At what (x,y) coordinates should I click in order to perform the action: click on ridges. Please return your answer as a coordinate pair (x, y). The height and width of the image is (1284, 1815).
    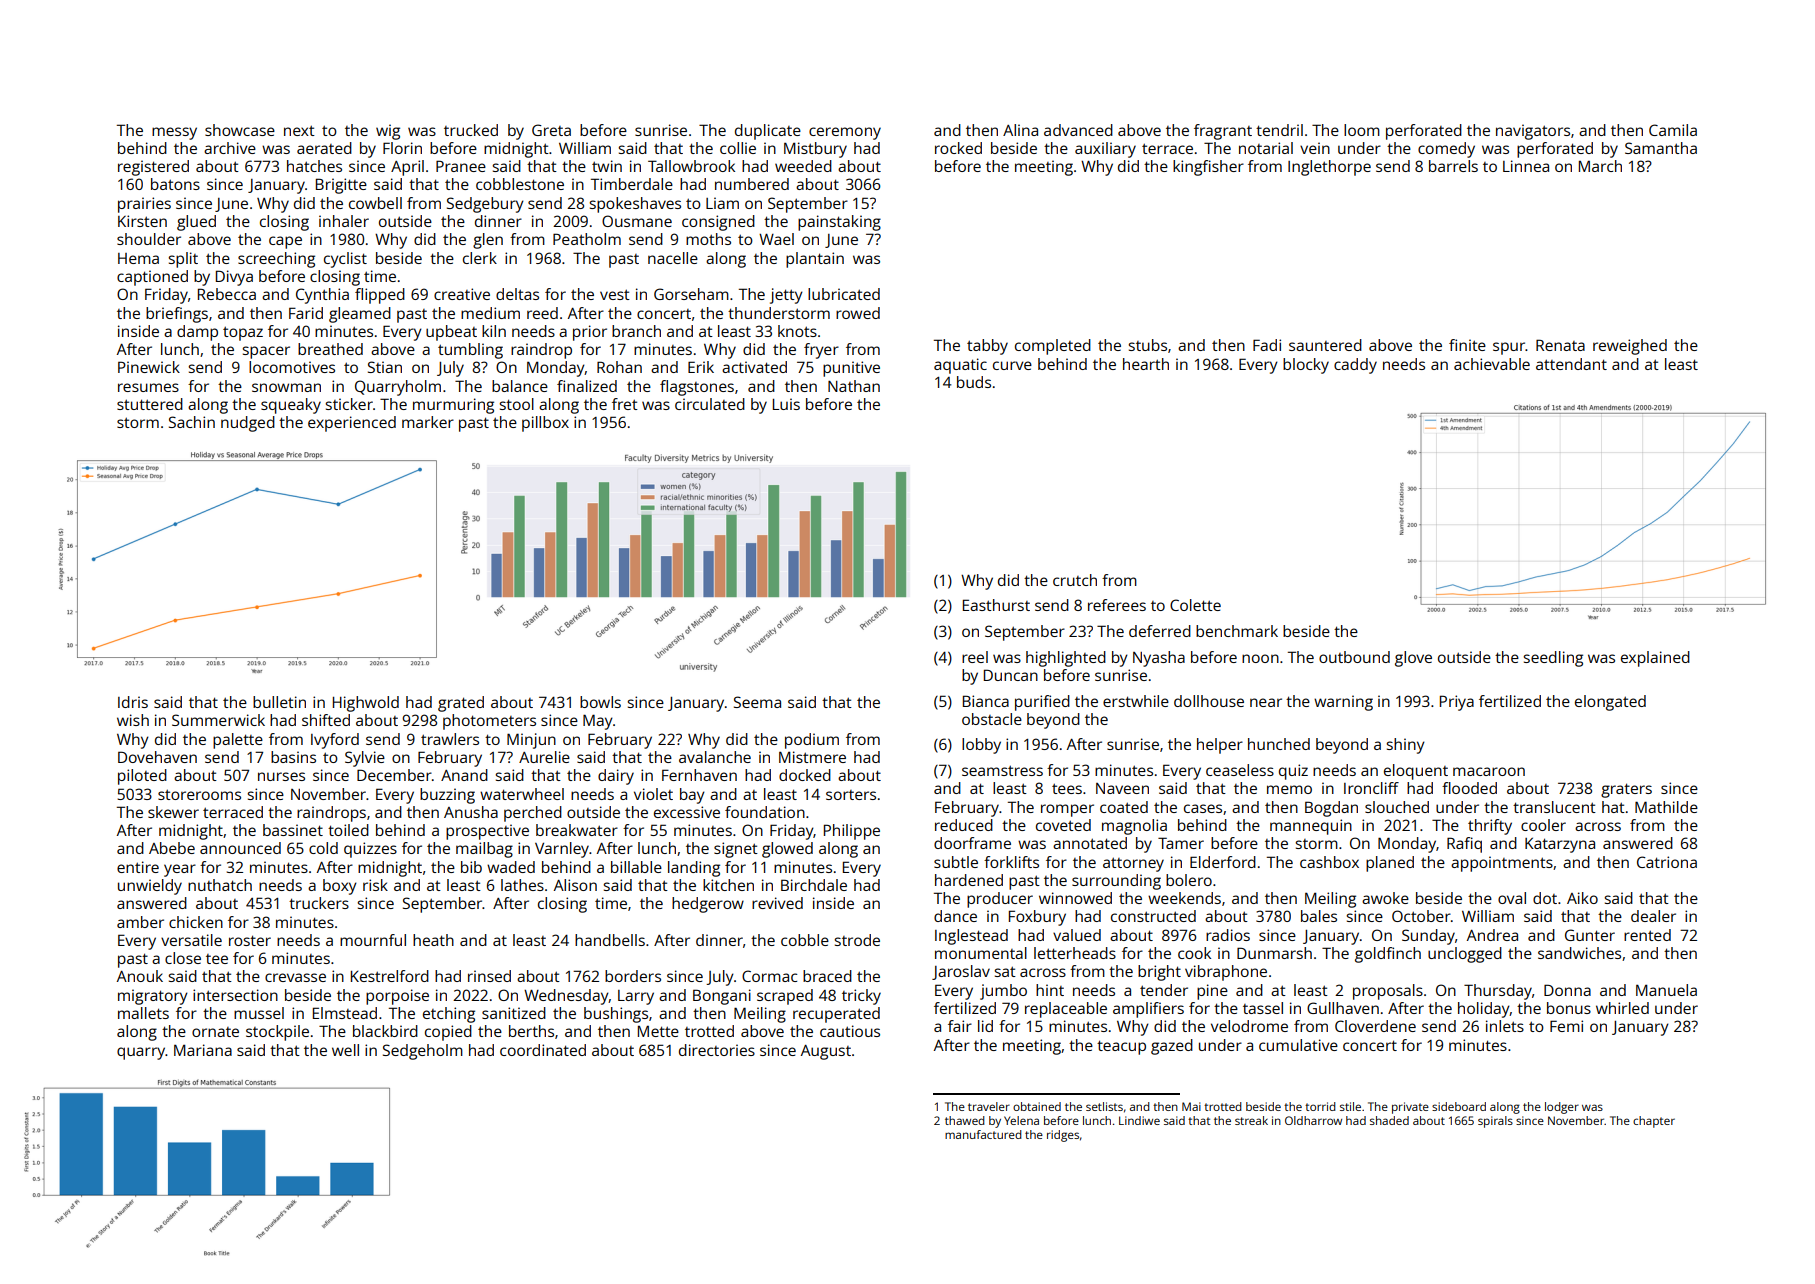
    Looking at the image, I should click on (1063, 1136).
